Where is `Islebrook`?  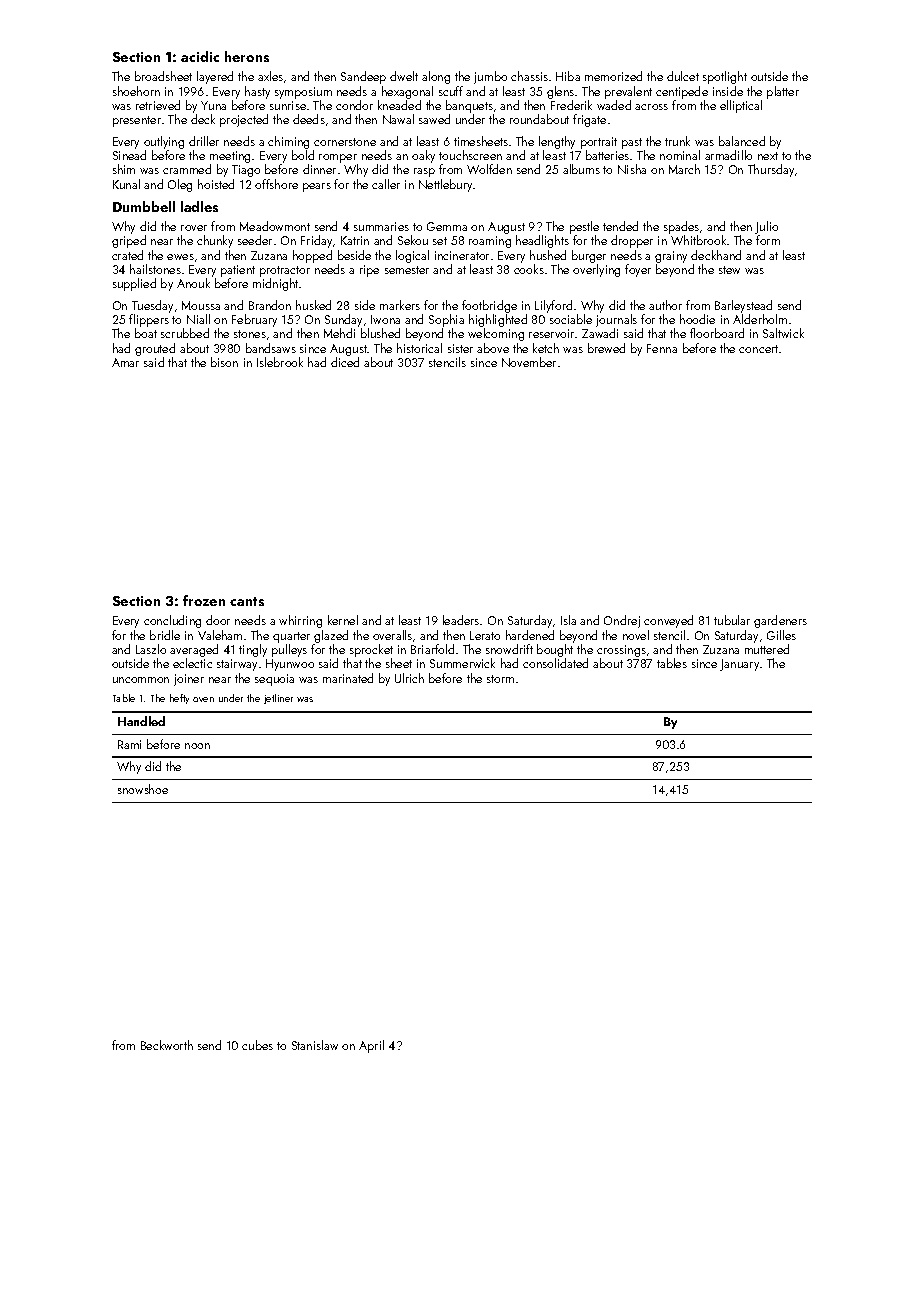 Islebrook is located at coordinates (280, 362).
